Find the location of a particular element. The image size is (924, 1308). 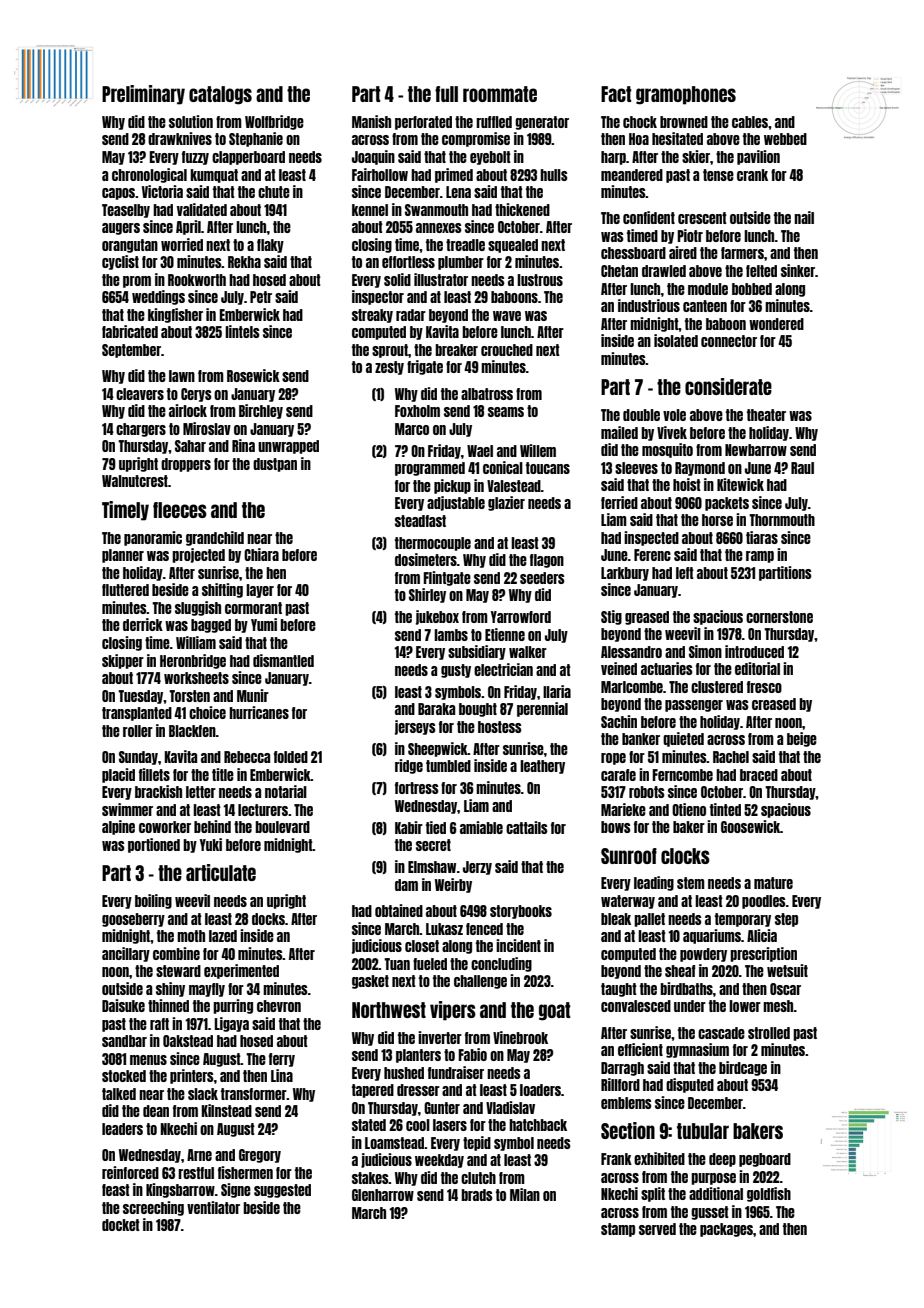

exhibited is located at coordinates (659, 1158).
